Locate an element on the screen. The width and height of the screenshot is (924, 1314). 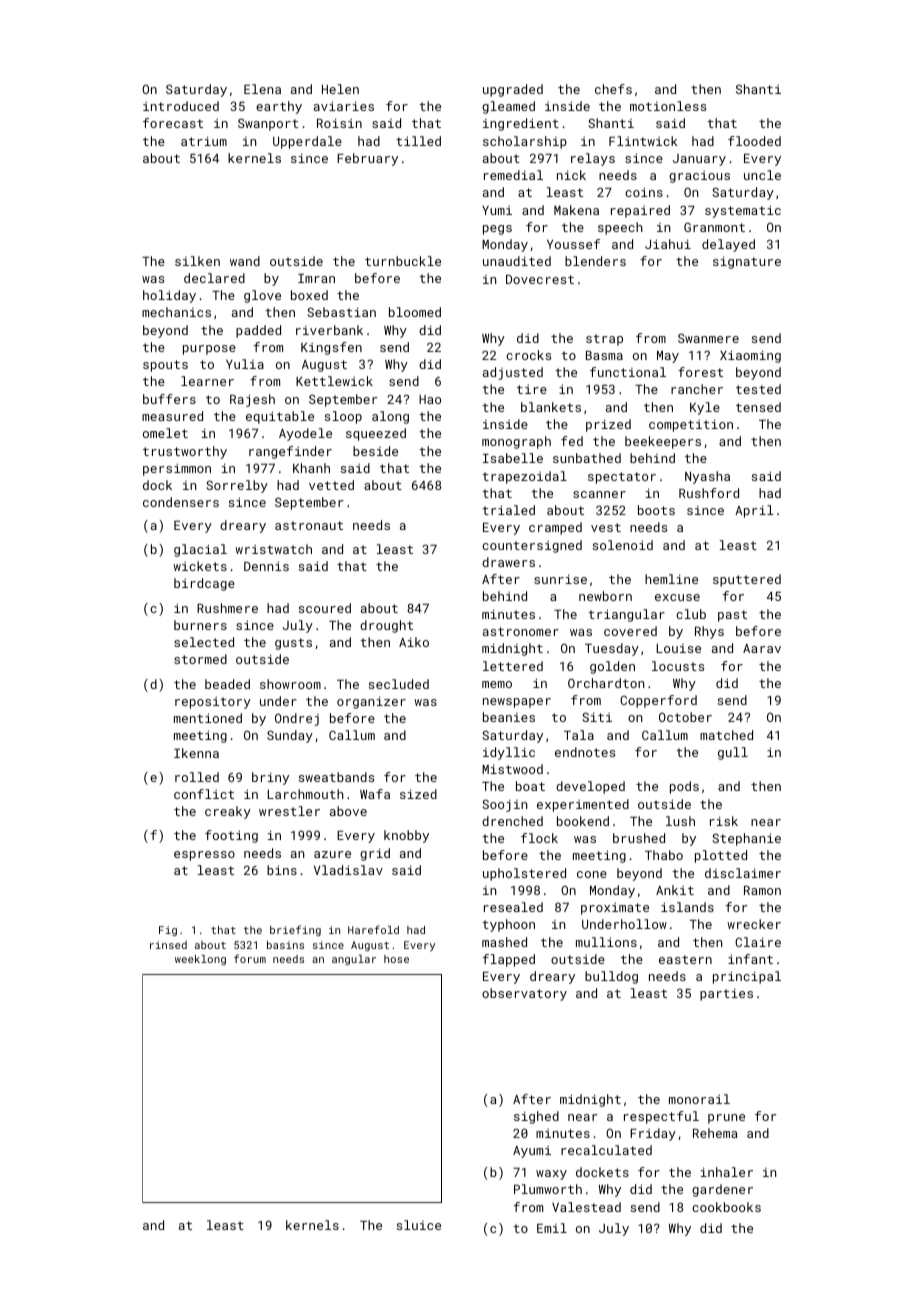
sluice is located at coordinates (419, 1225).
